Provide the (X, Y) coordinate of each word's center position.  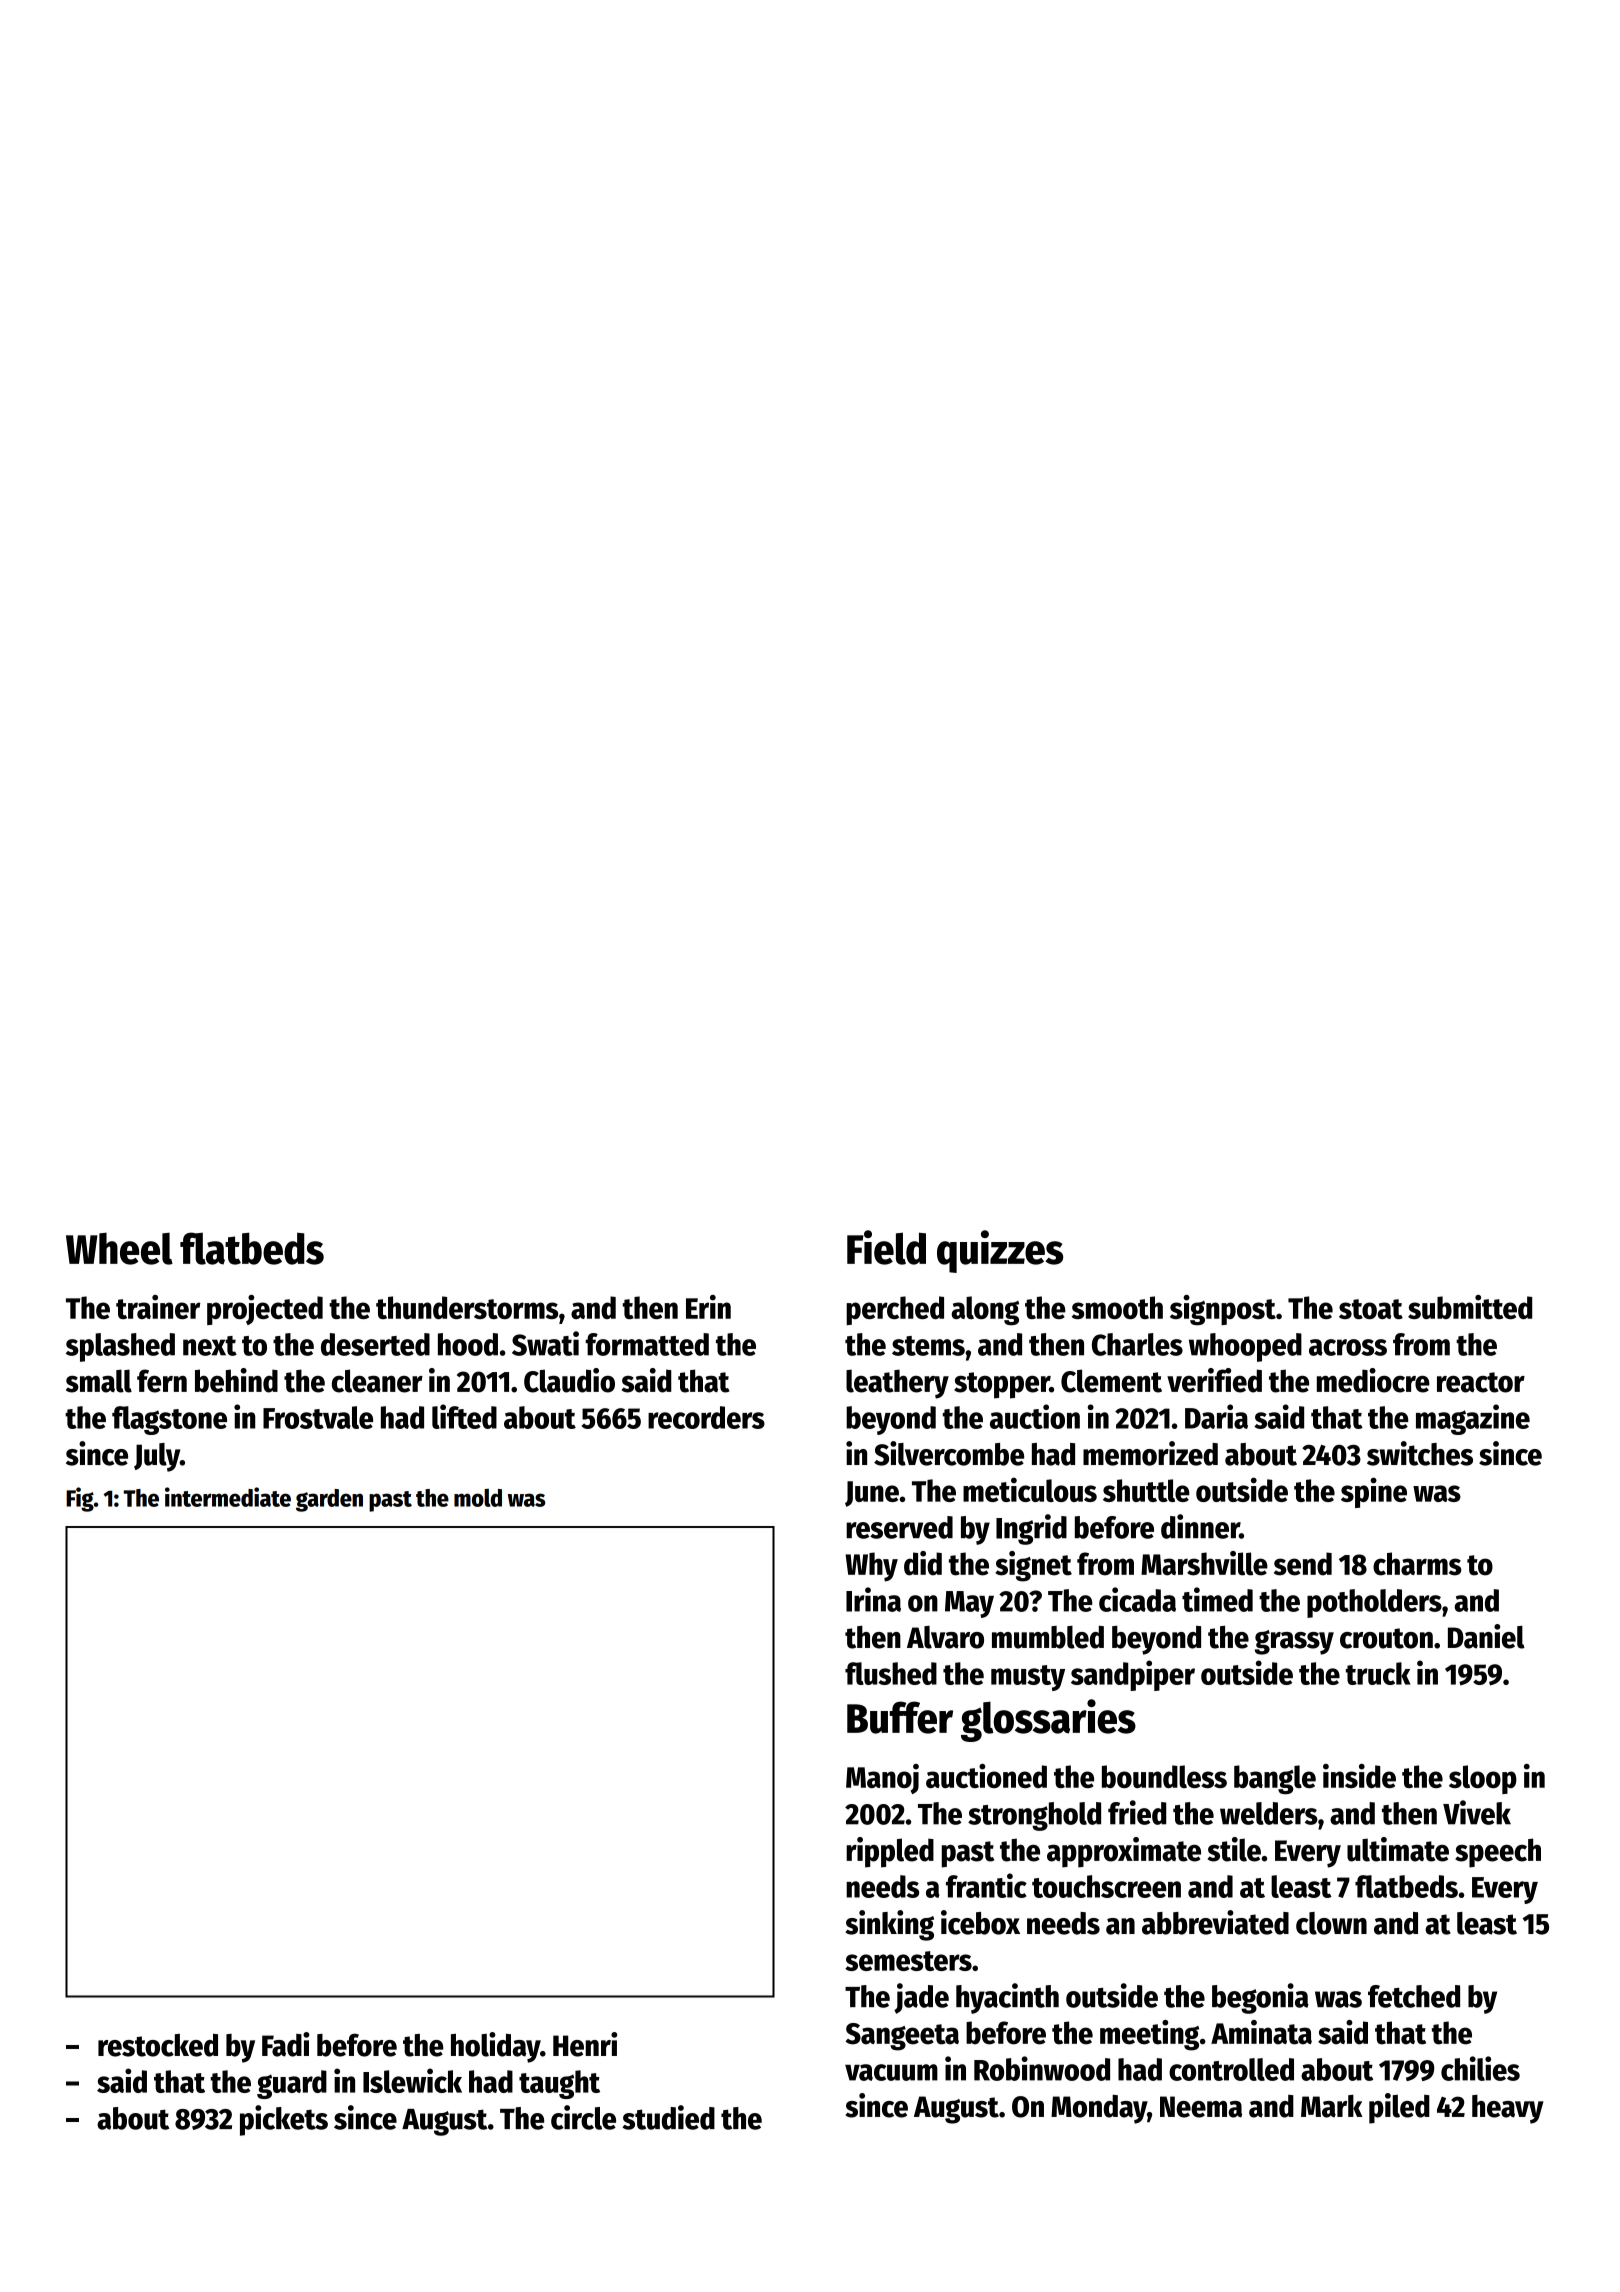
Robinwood (1042, 2068)
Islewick (412, 2080)
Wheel (119, 1249)
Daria (1216, 1416)
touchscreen (1106, 1886)
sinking (889, 1925)
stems (928, 1346)
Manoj (882, 1779)
